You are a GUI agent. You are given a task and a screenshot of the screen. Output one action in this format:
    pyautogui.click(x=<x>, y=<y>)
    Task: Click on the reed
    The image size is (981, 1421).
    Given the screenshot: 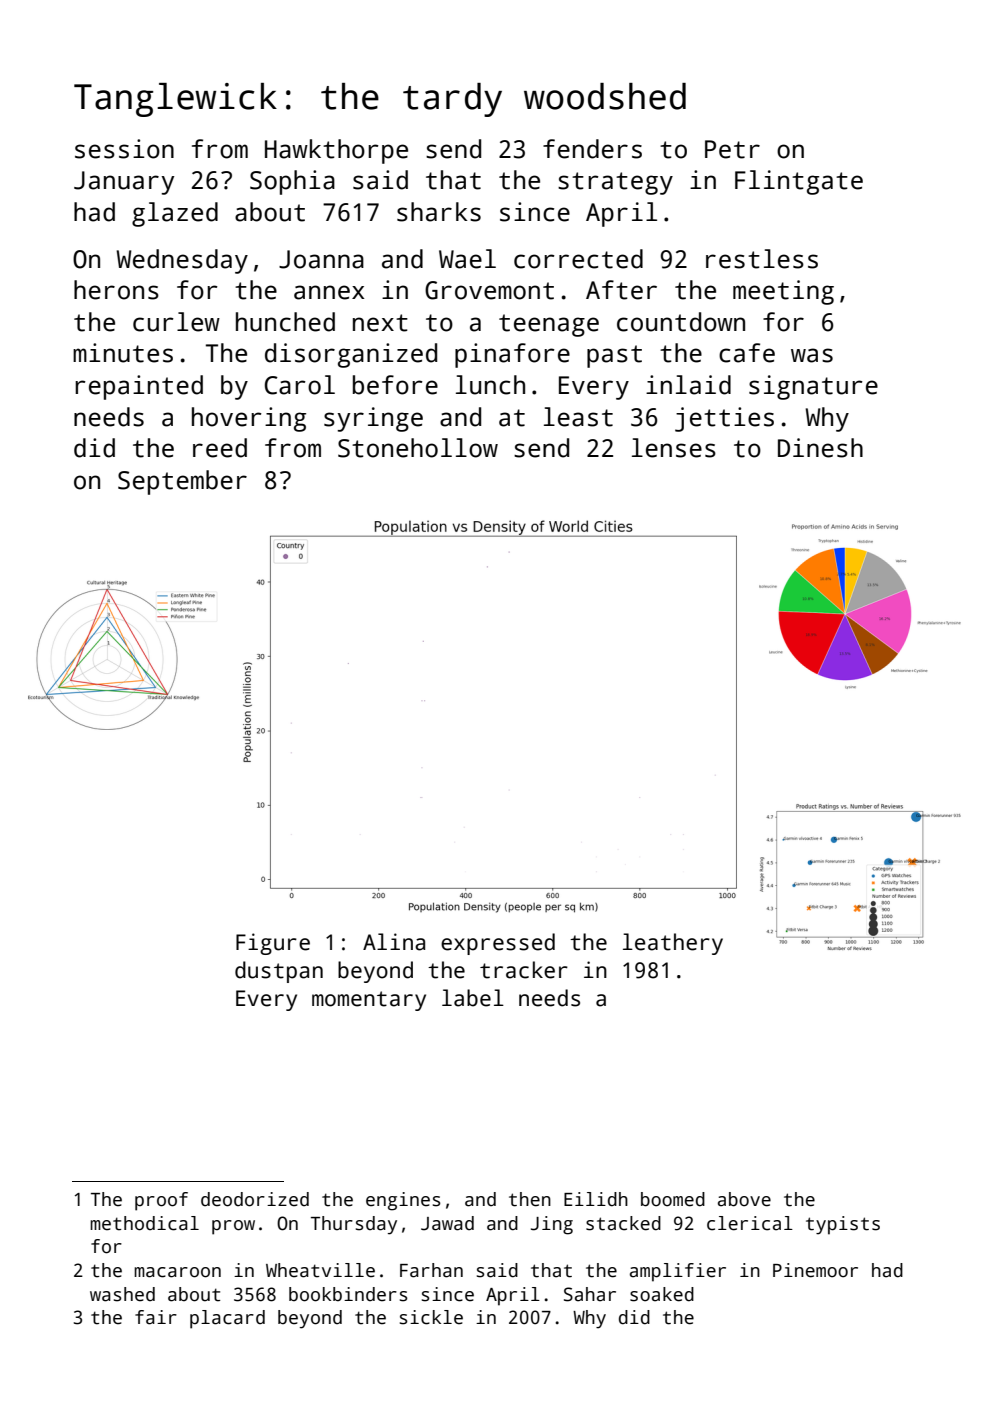 What is the action you would take?
    pyautogui.click(x=220, y=448)
